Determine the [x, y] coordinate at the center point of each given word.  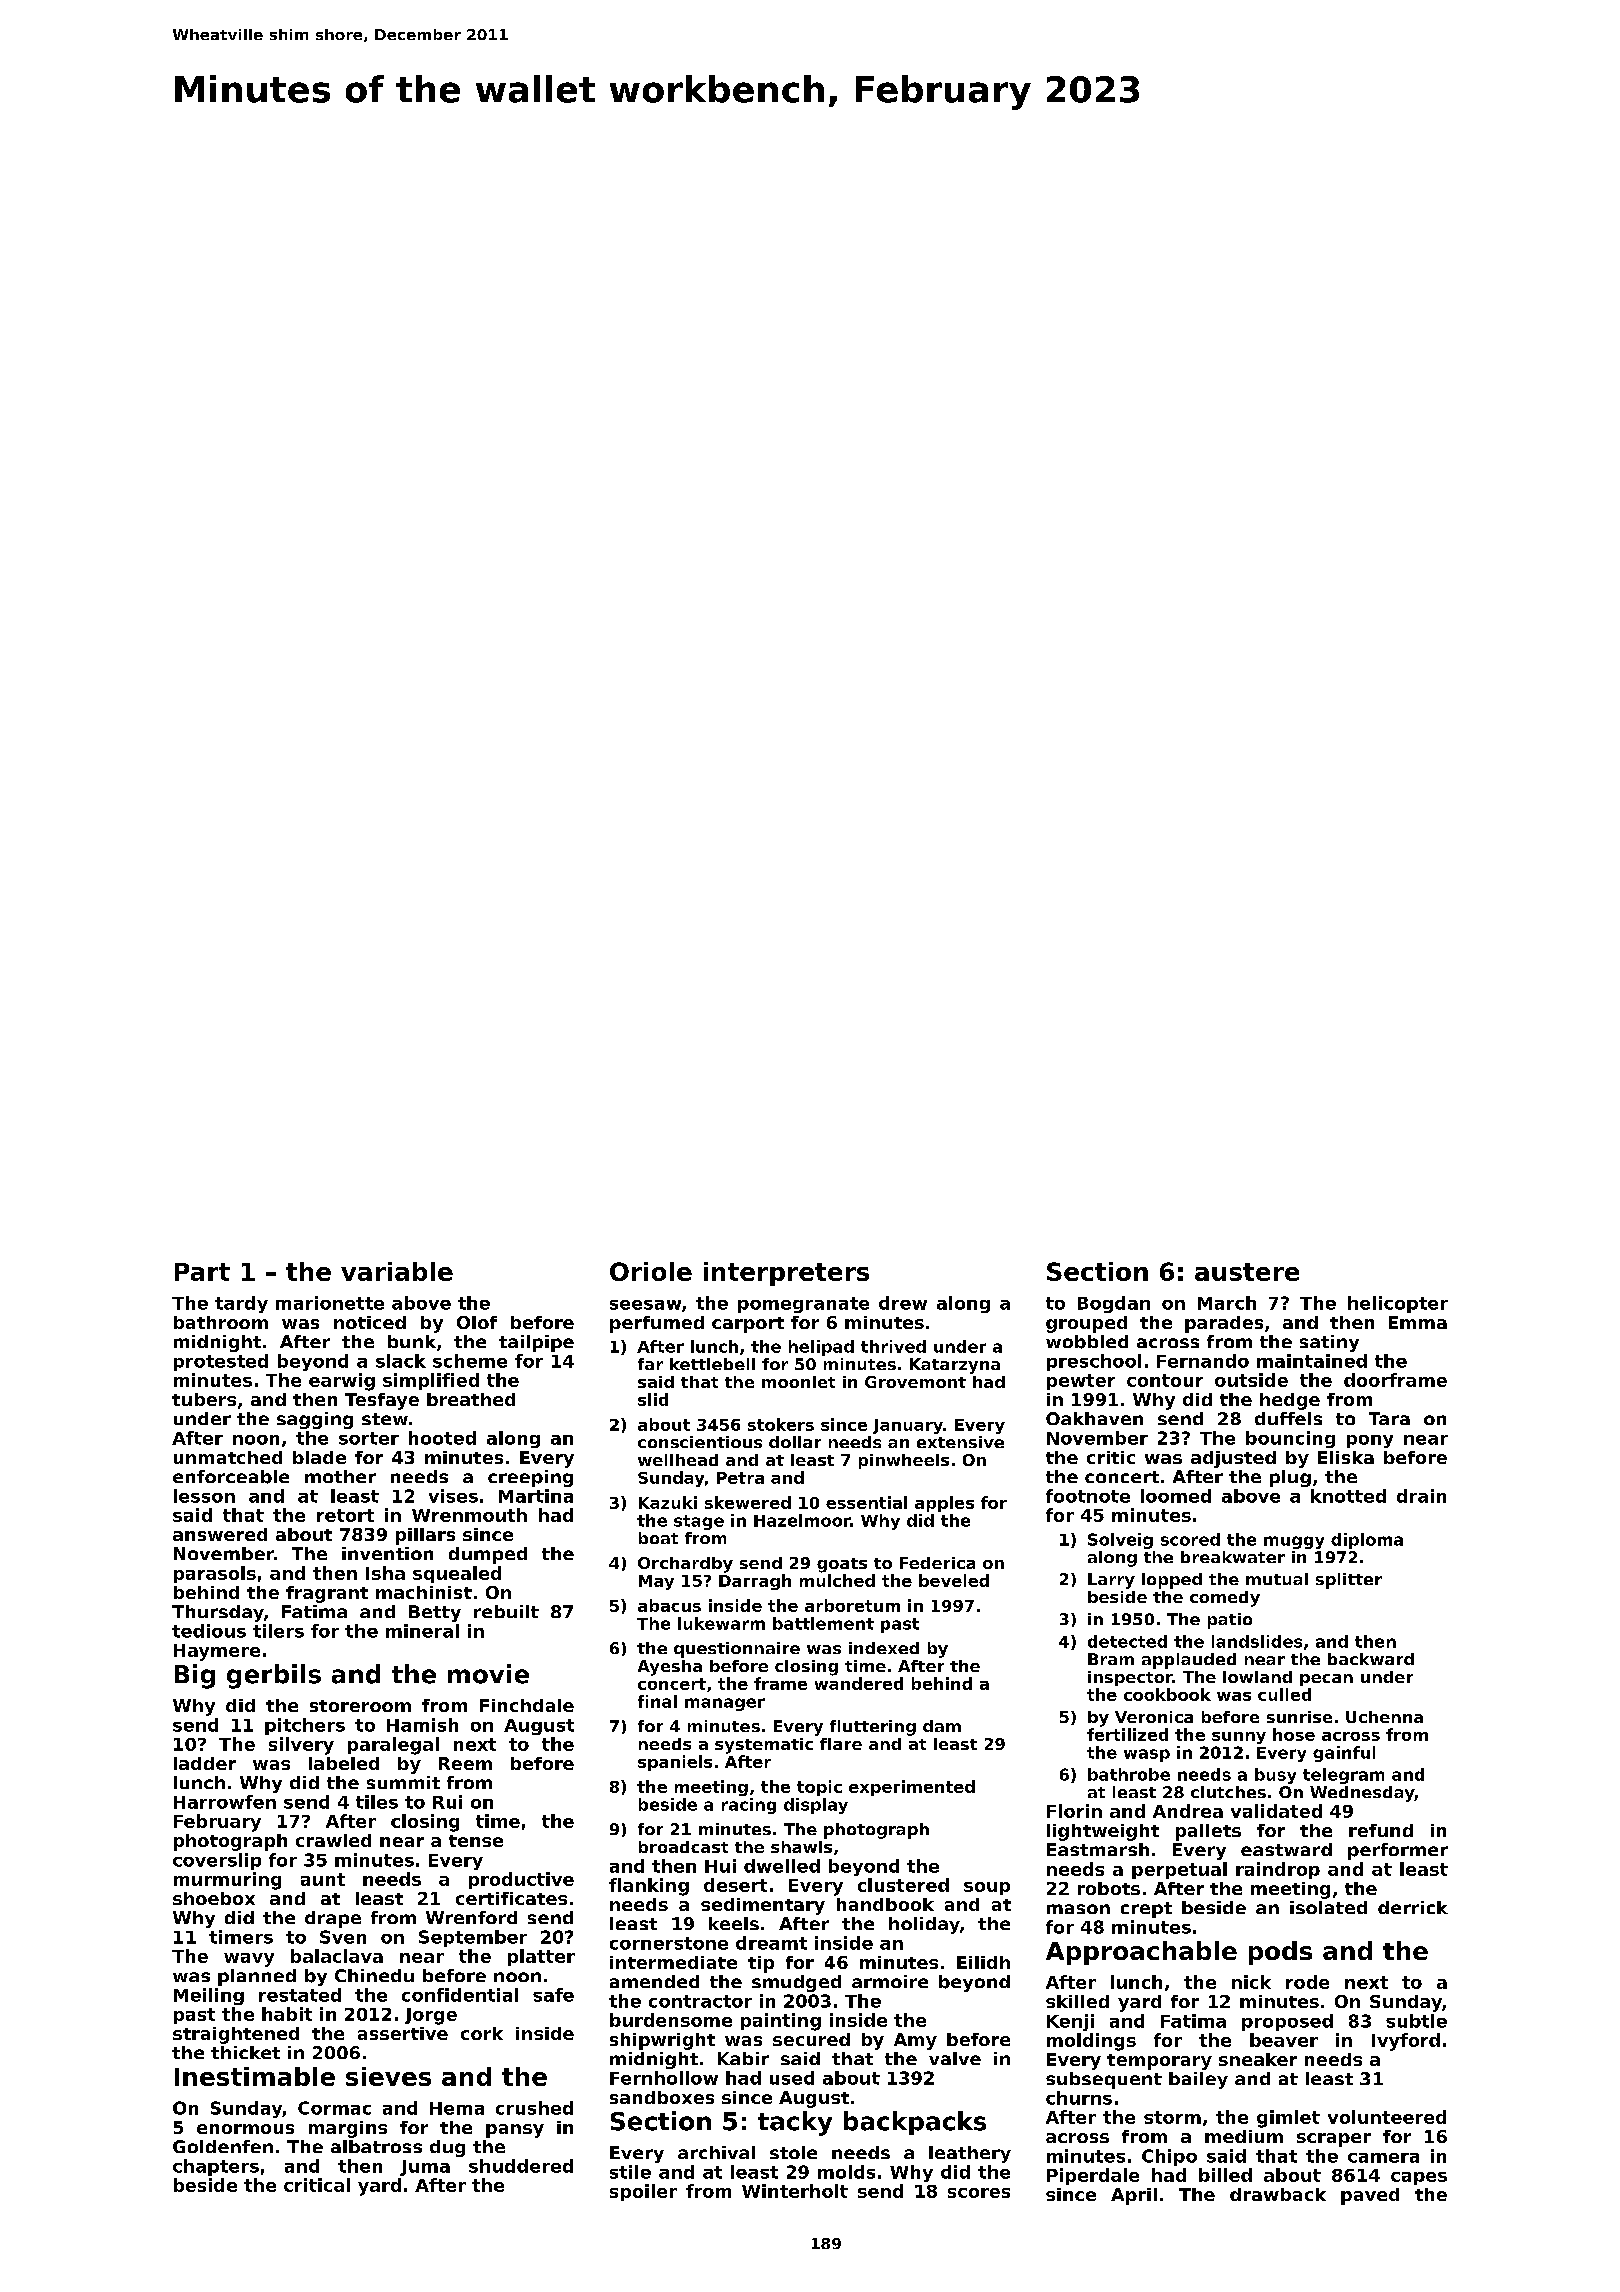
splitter [1349, 1581]
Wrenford [471, 1917]
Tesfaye [382, 1401]
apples [944, 1504]
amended [654, 1981]
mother [340, 1476]
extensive [960, 1442]
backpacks [915, 2123]
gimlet [1288, 2119]
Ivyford [1406, 2042]
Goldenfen [223, 2146]
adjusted [1233, 1459]
